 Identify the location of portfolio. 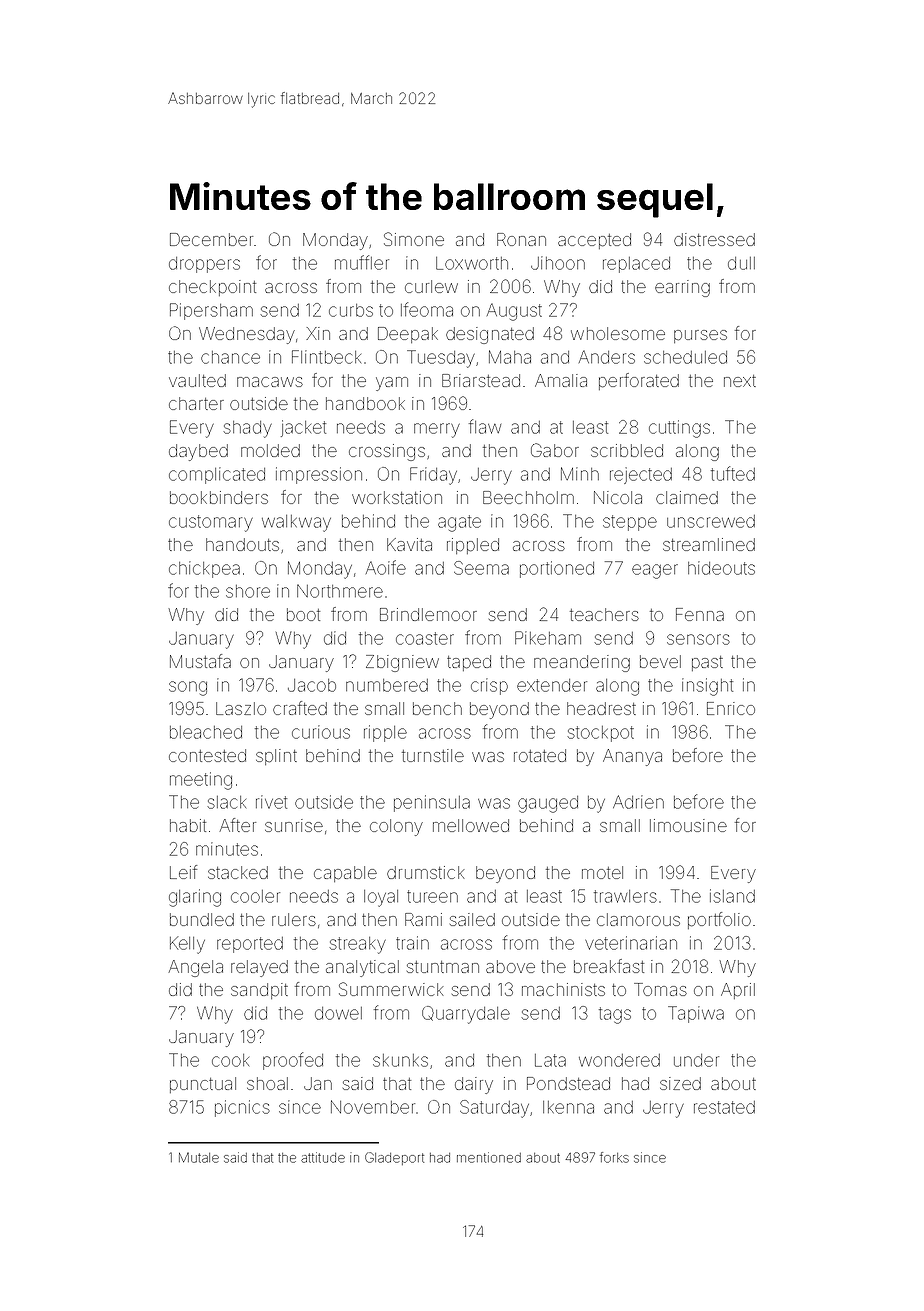
(719, 920).
